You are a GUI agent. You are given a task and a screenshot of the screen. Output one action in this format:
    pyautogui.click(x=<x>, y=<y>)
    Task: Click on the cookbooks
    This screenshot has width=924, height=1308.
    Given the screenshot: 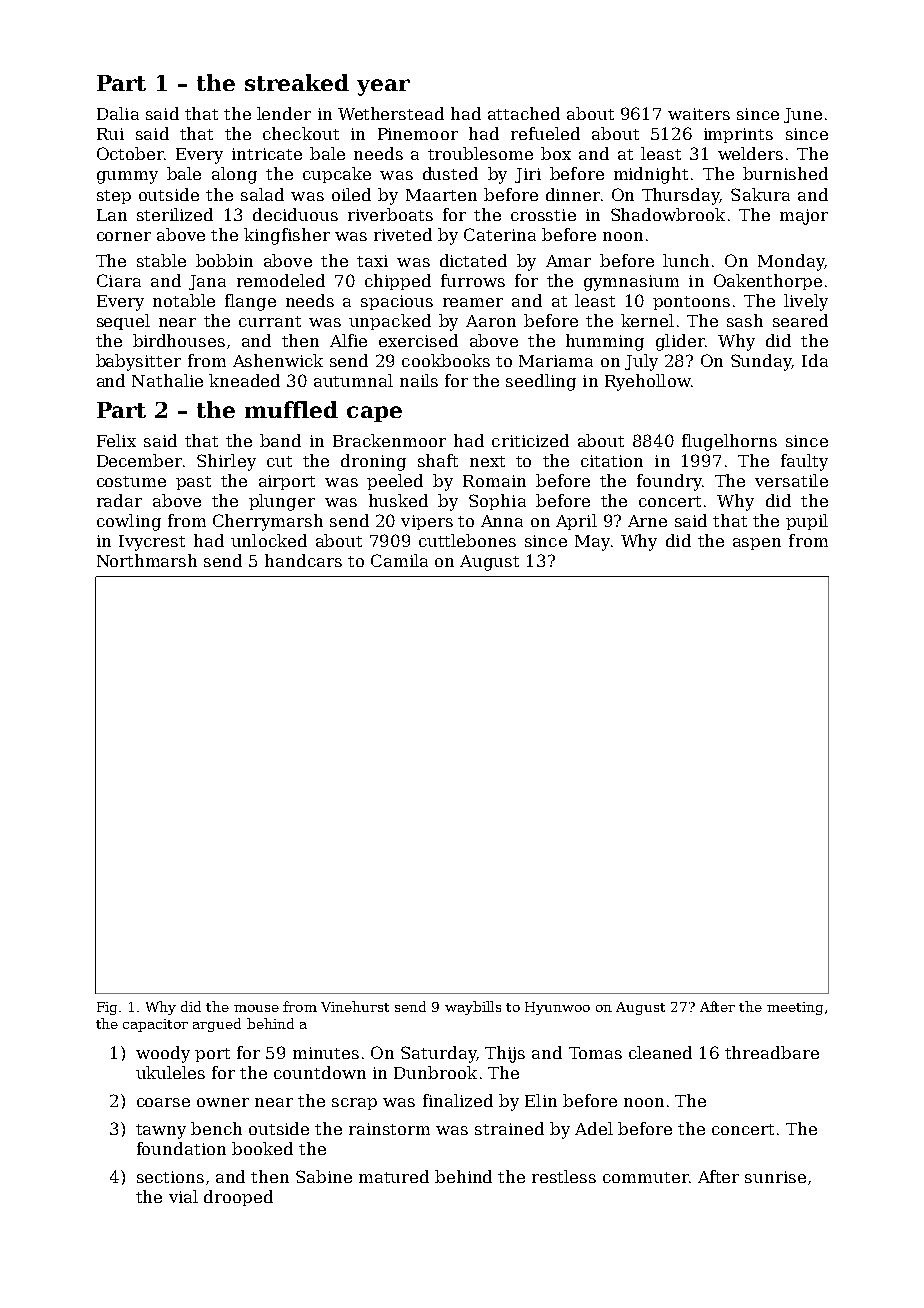 What is the action you would take?
    pyautogui.click(x=446, y=360)
